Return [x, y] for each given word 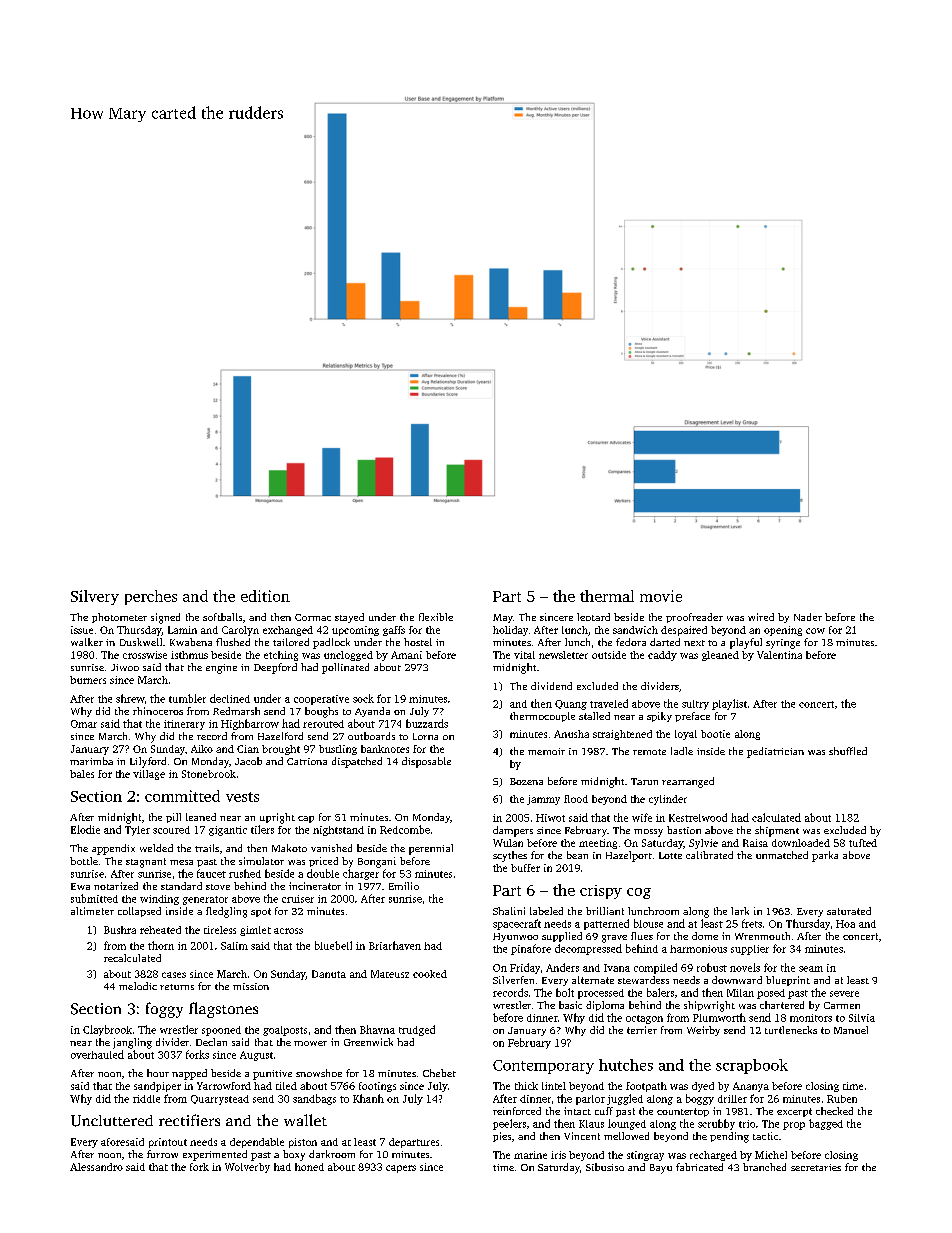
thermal [607, 596]
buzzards [427, 723]
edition [265, 596]
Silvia [862, 1018]
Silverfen [513, 980]
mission [251, 986]
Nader [808, 617]
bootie [715, 734]
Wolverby [247, 1168]
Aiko [202, 749]
